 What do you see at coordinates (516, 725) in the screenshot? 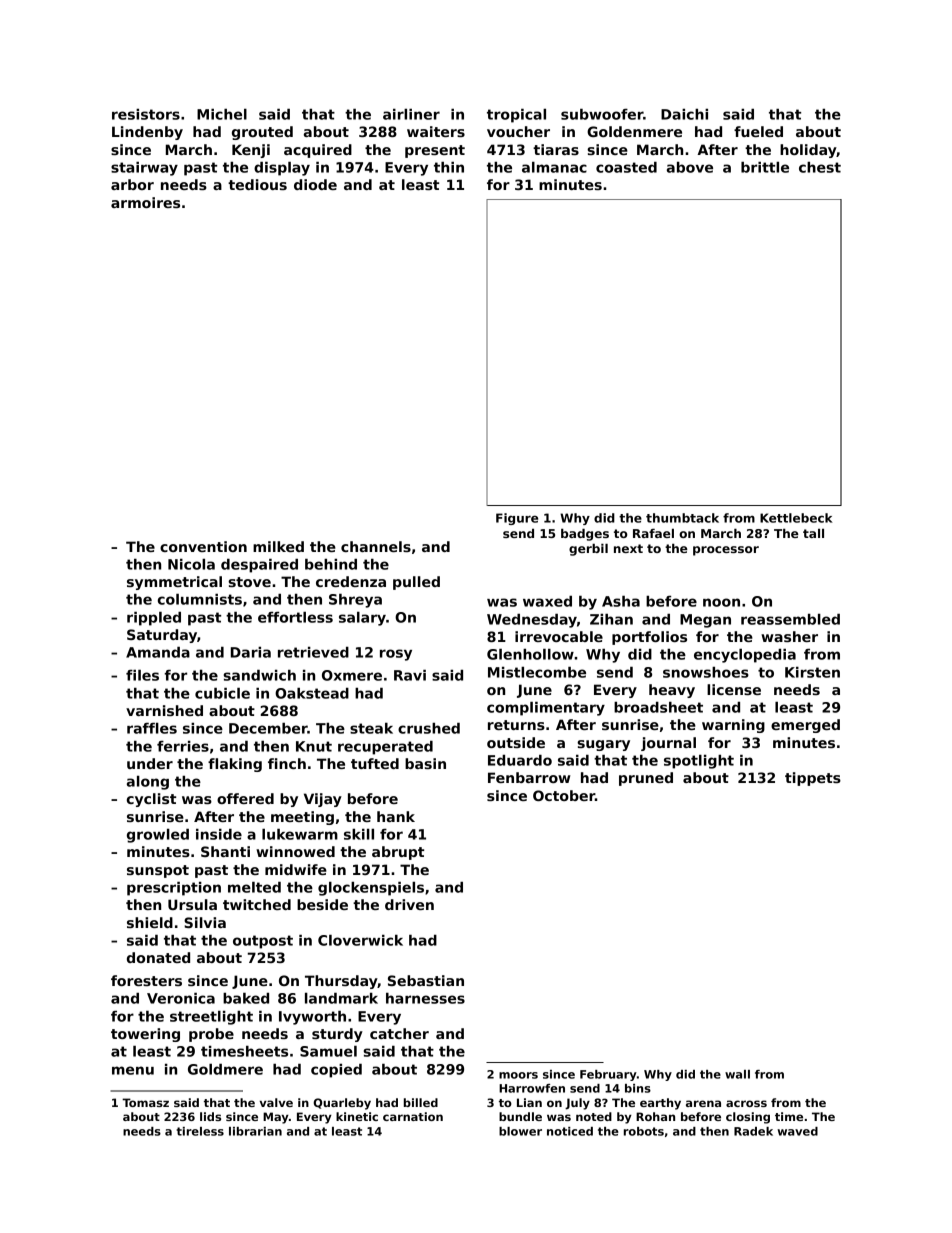
I see `returns` at bounding box center [516, 725].
